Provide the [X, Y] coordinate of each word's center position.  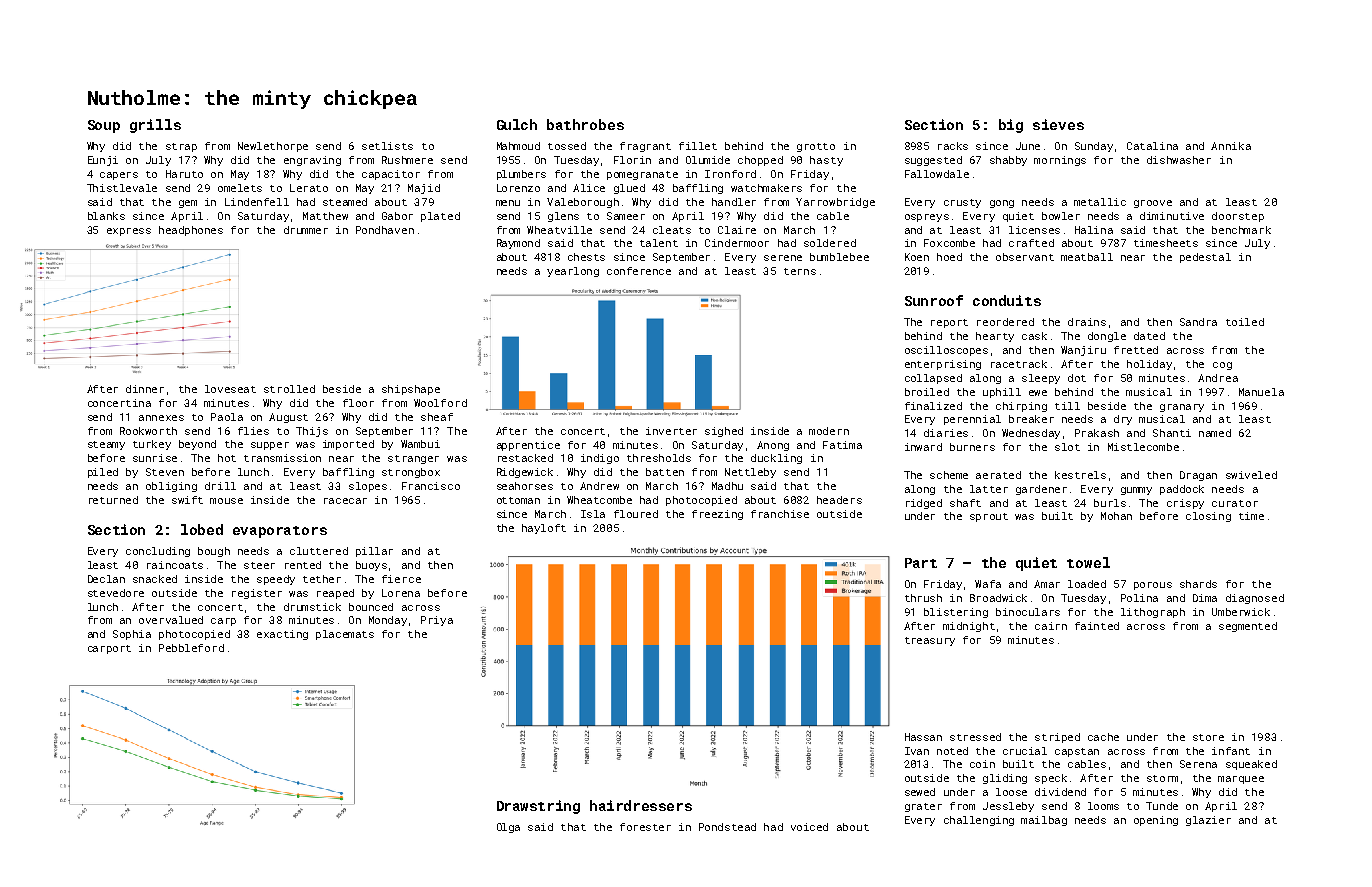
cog [1222, 366]
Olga [508, 828]
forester [645, 827]
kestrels [1080, 475]
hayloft [544, 529]
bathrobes [585, 124]
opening [1156, 821]
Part [921, 563]
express [129, 232]
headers [839, 500]
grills [155, 126]
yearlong [573, 272]
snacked [155, 579]
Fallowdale [937, 174]
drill [220, 486]
